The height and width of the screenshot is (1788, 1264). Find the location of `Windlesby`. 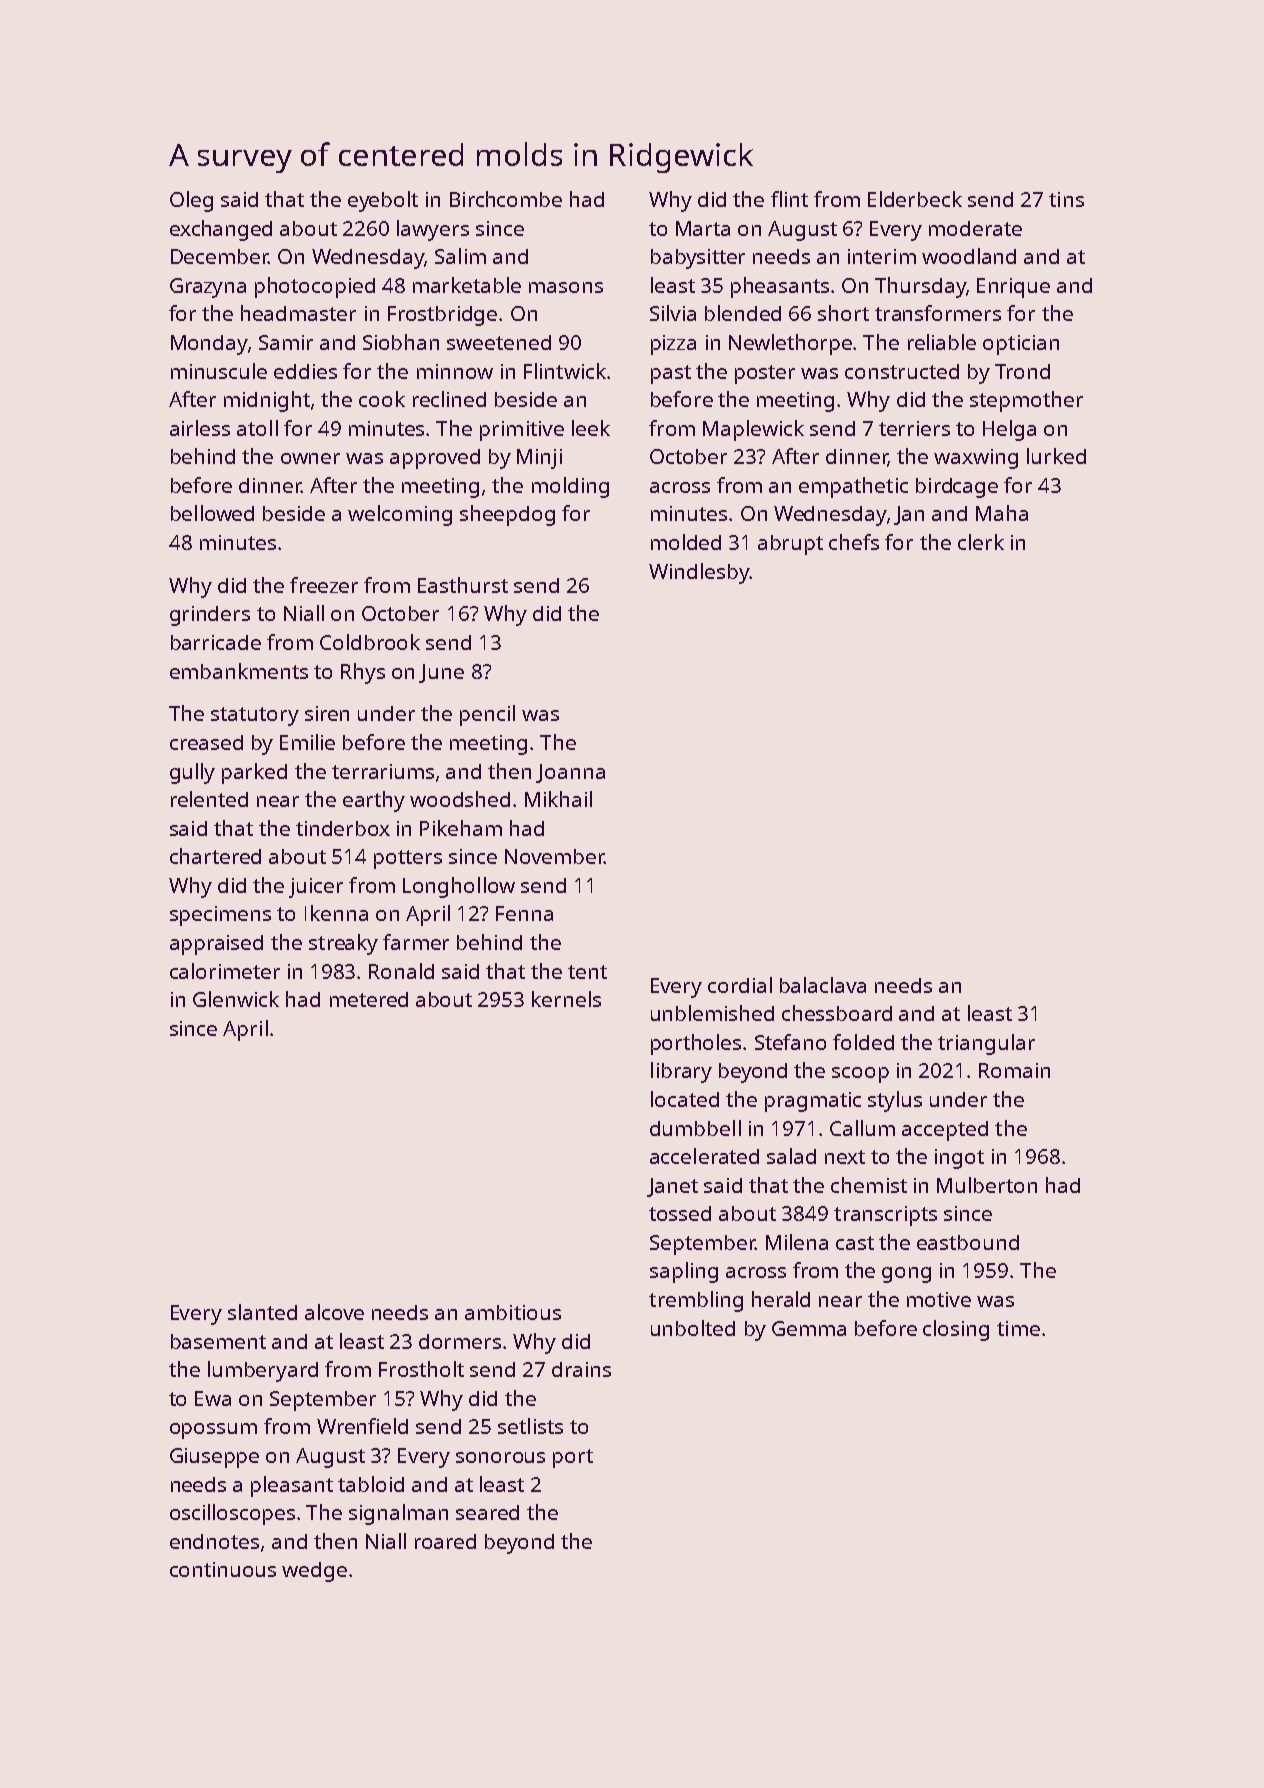

Windlesby is located at coordinates (699, 573).
